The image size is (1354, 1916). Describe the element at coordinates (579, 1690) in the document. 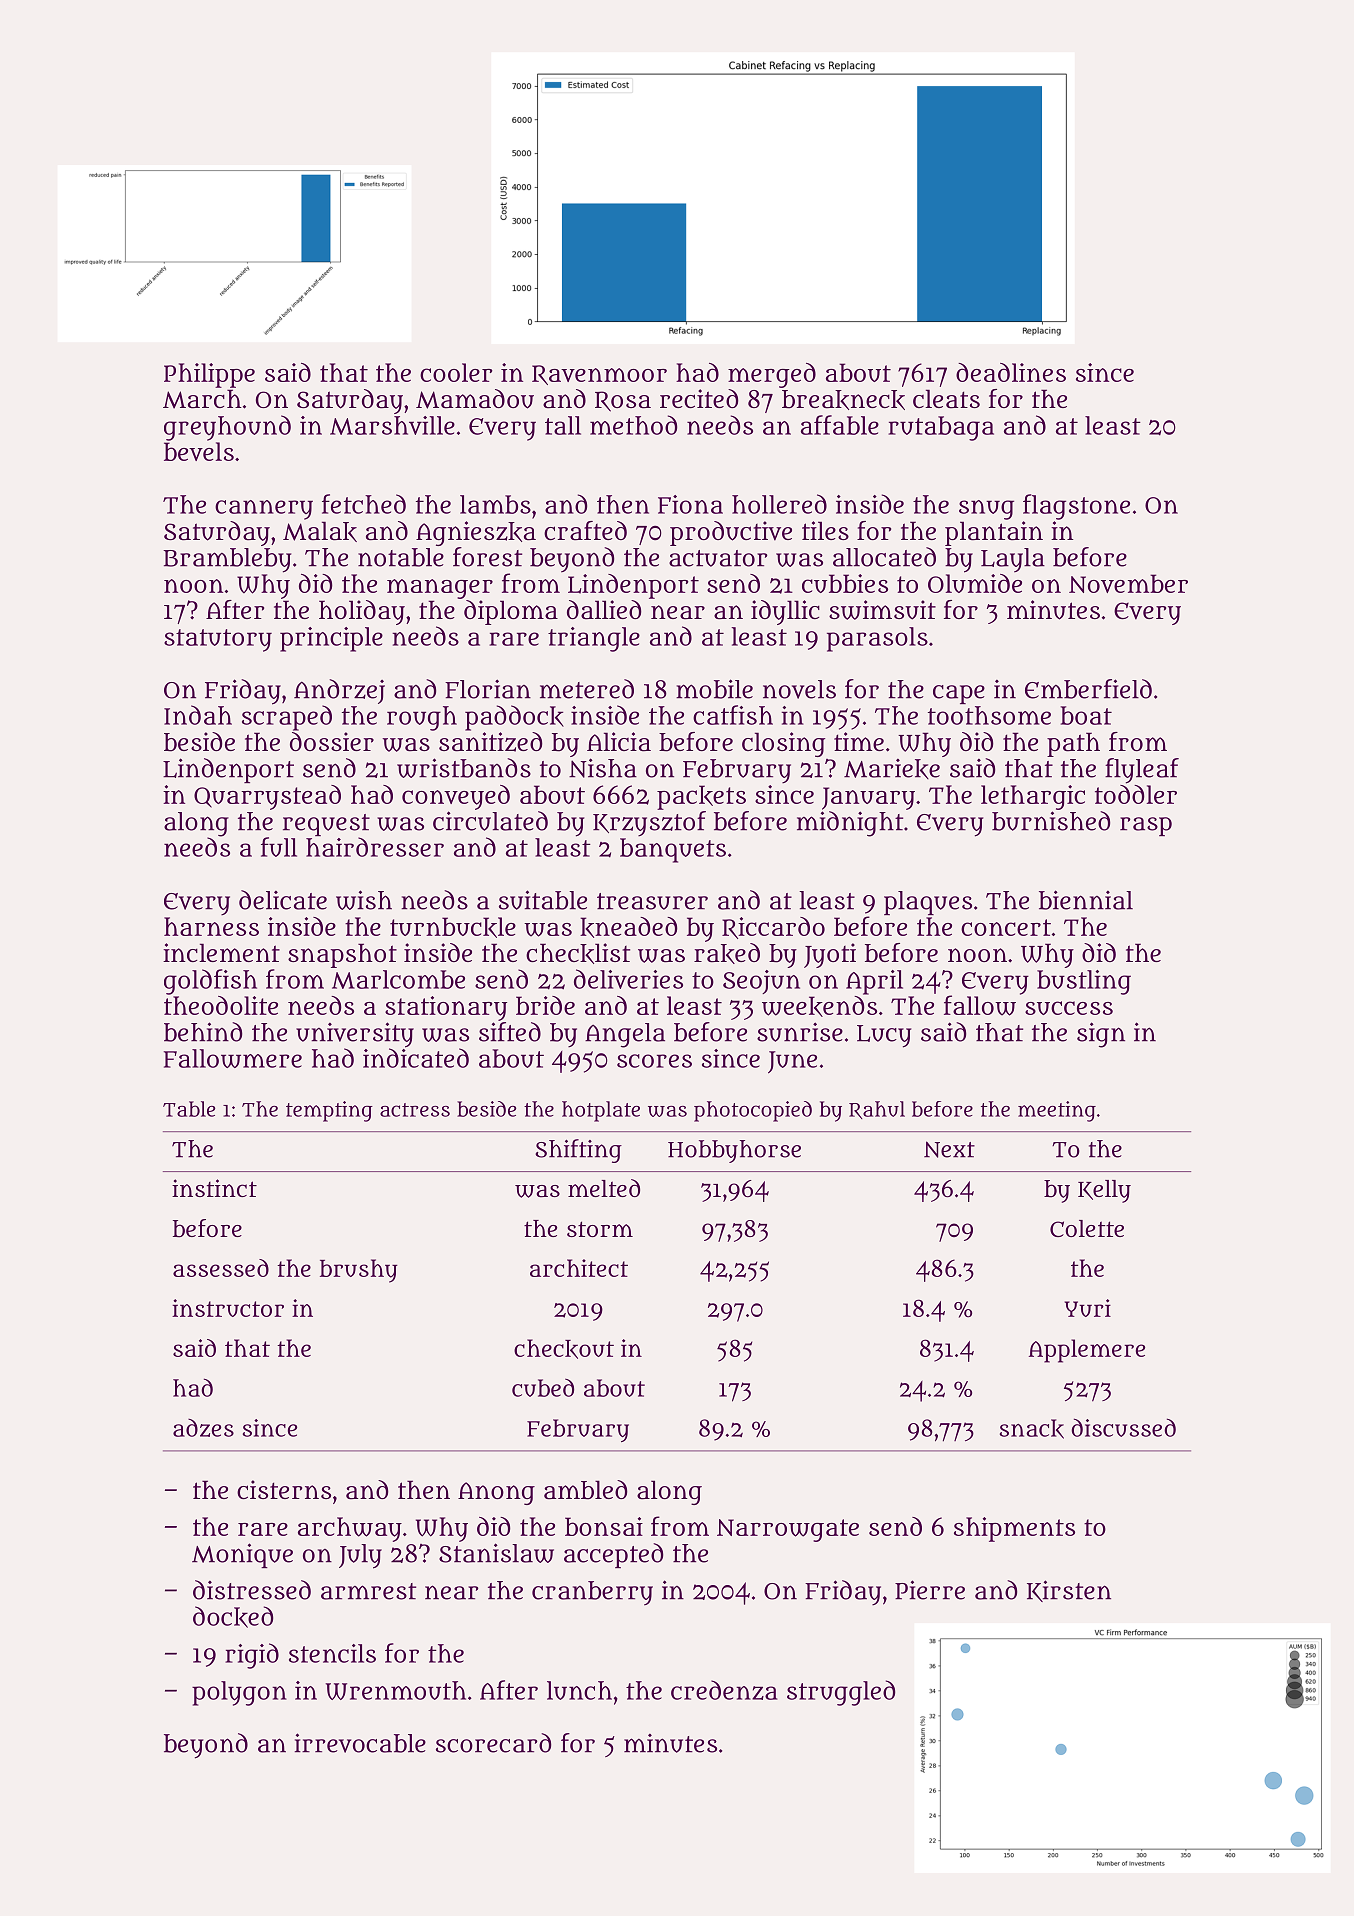

I see `lunch` at that location.
